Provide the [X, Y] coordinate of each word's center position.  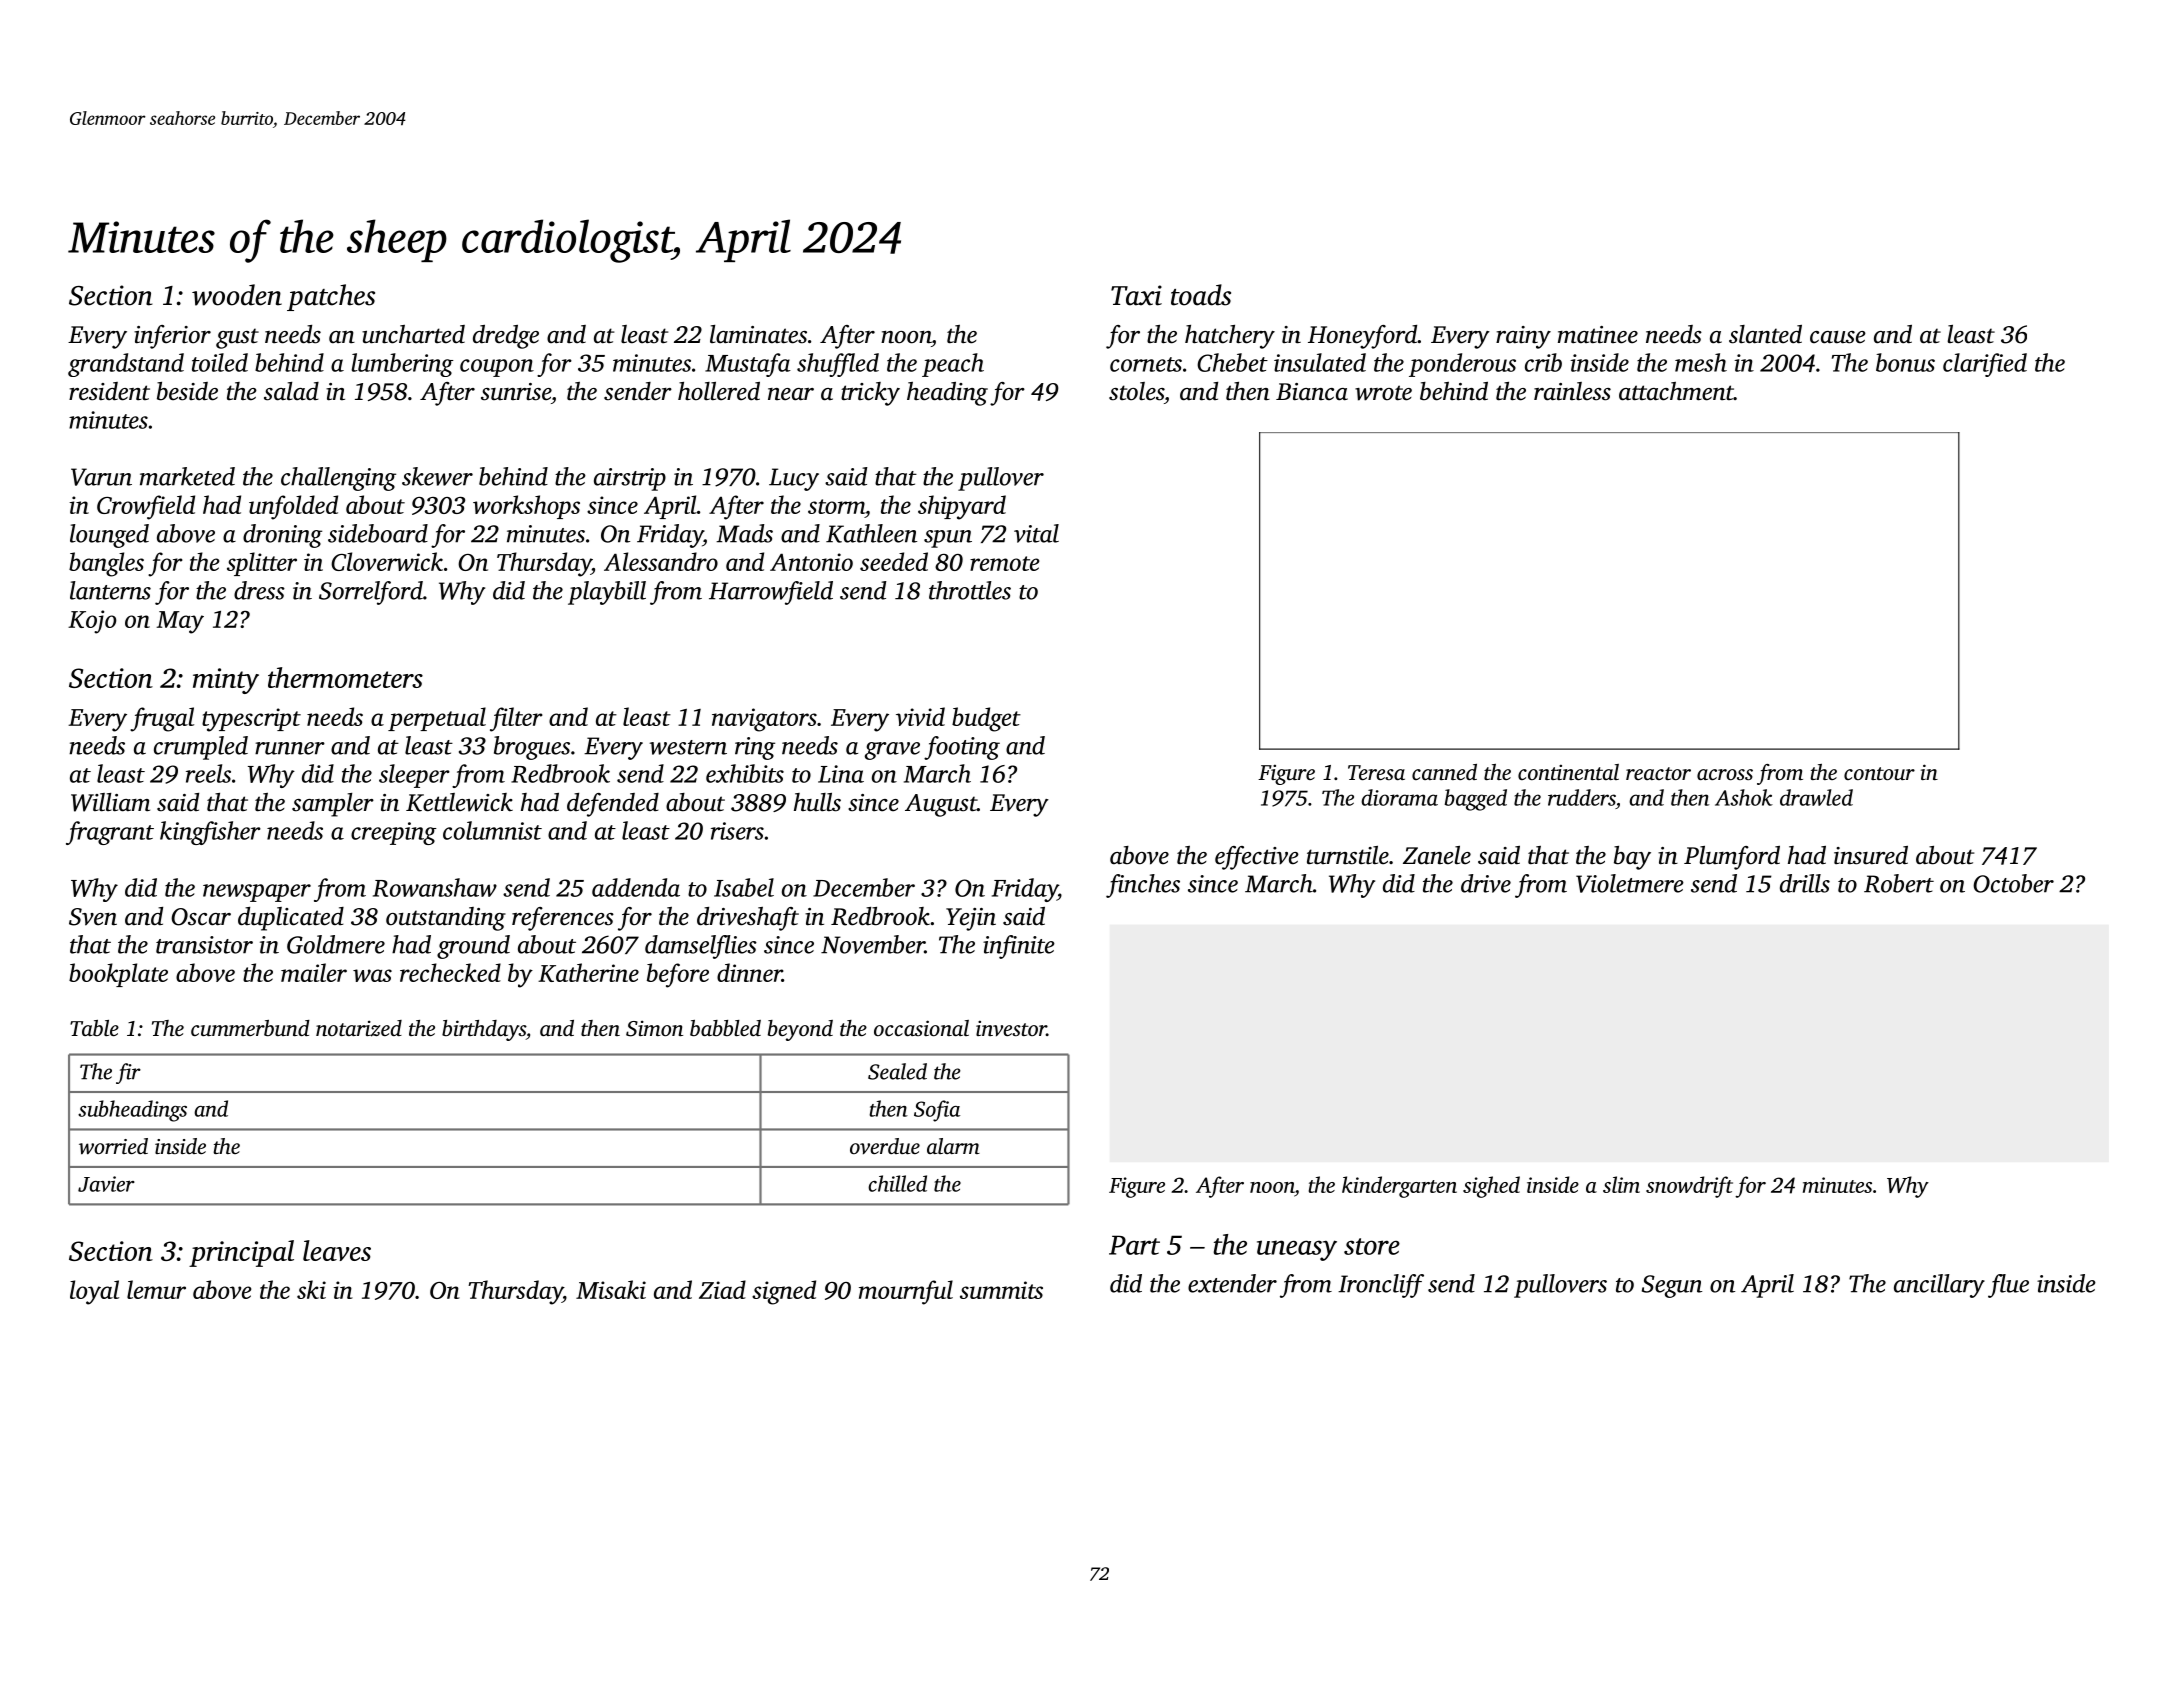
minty [226, 681]
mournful [906, 1292]
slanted [1765, 334]
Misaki [611, 1289]
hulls [817, 802]
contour [1879, 773]
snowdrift [1689, 1187]
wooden [237, 295]
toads [1201, 295]
